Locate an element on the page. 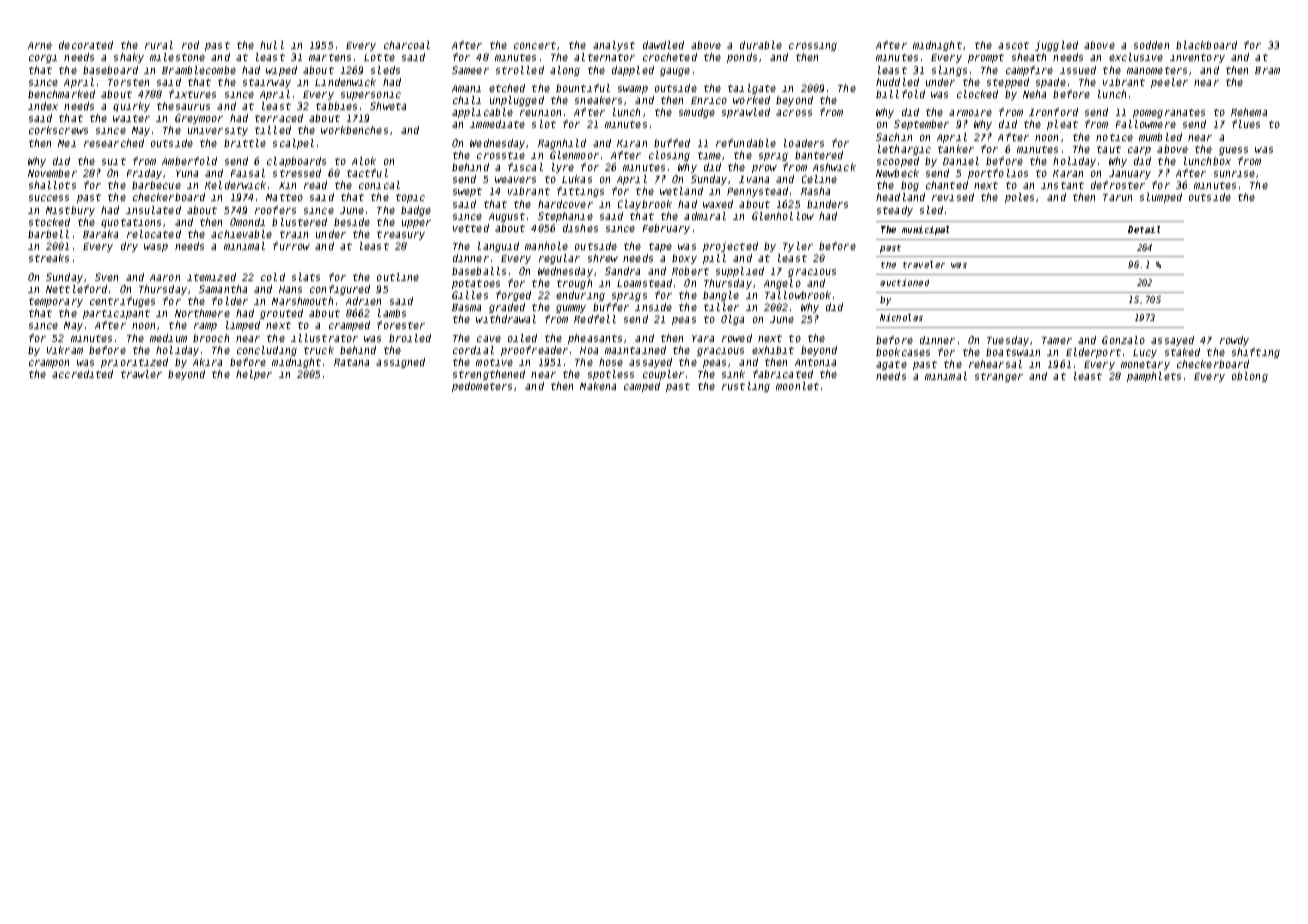 The image size is (1308, 924). traveler is located at coordinates (924, 264).
